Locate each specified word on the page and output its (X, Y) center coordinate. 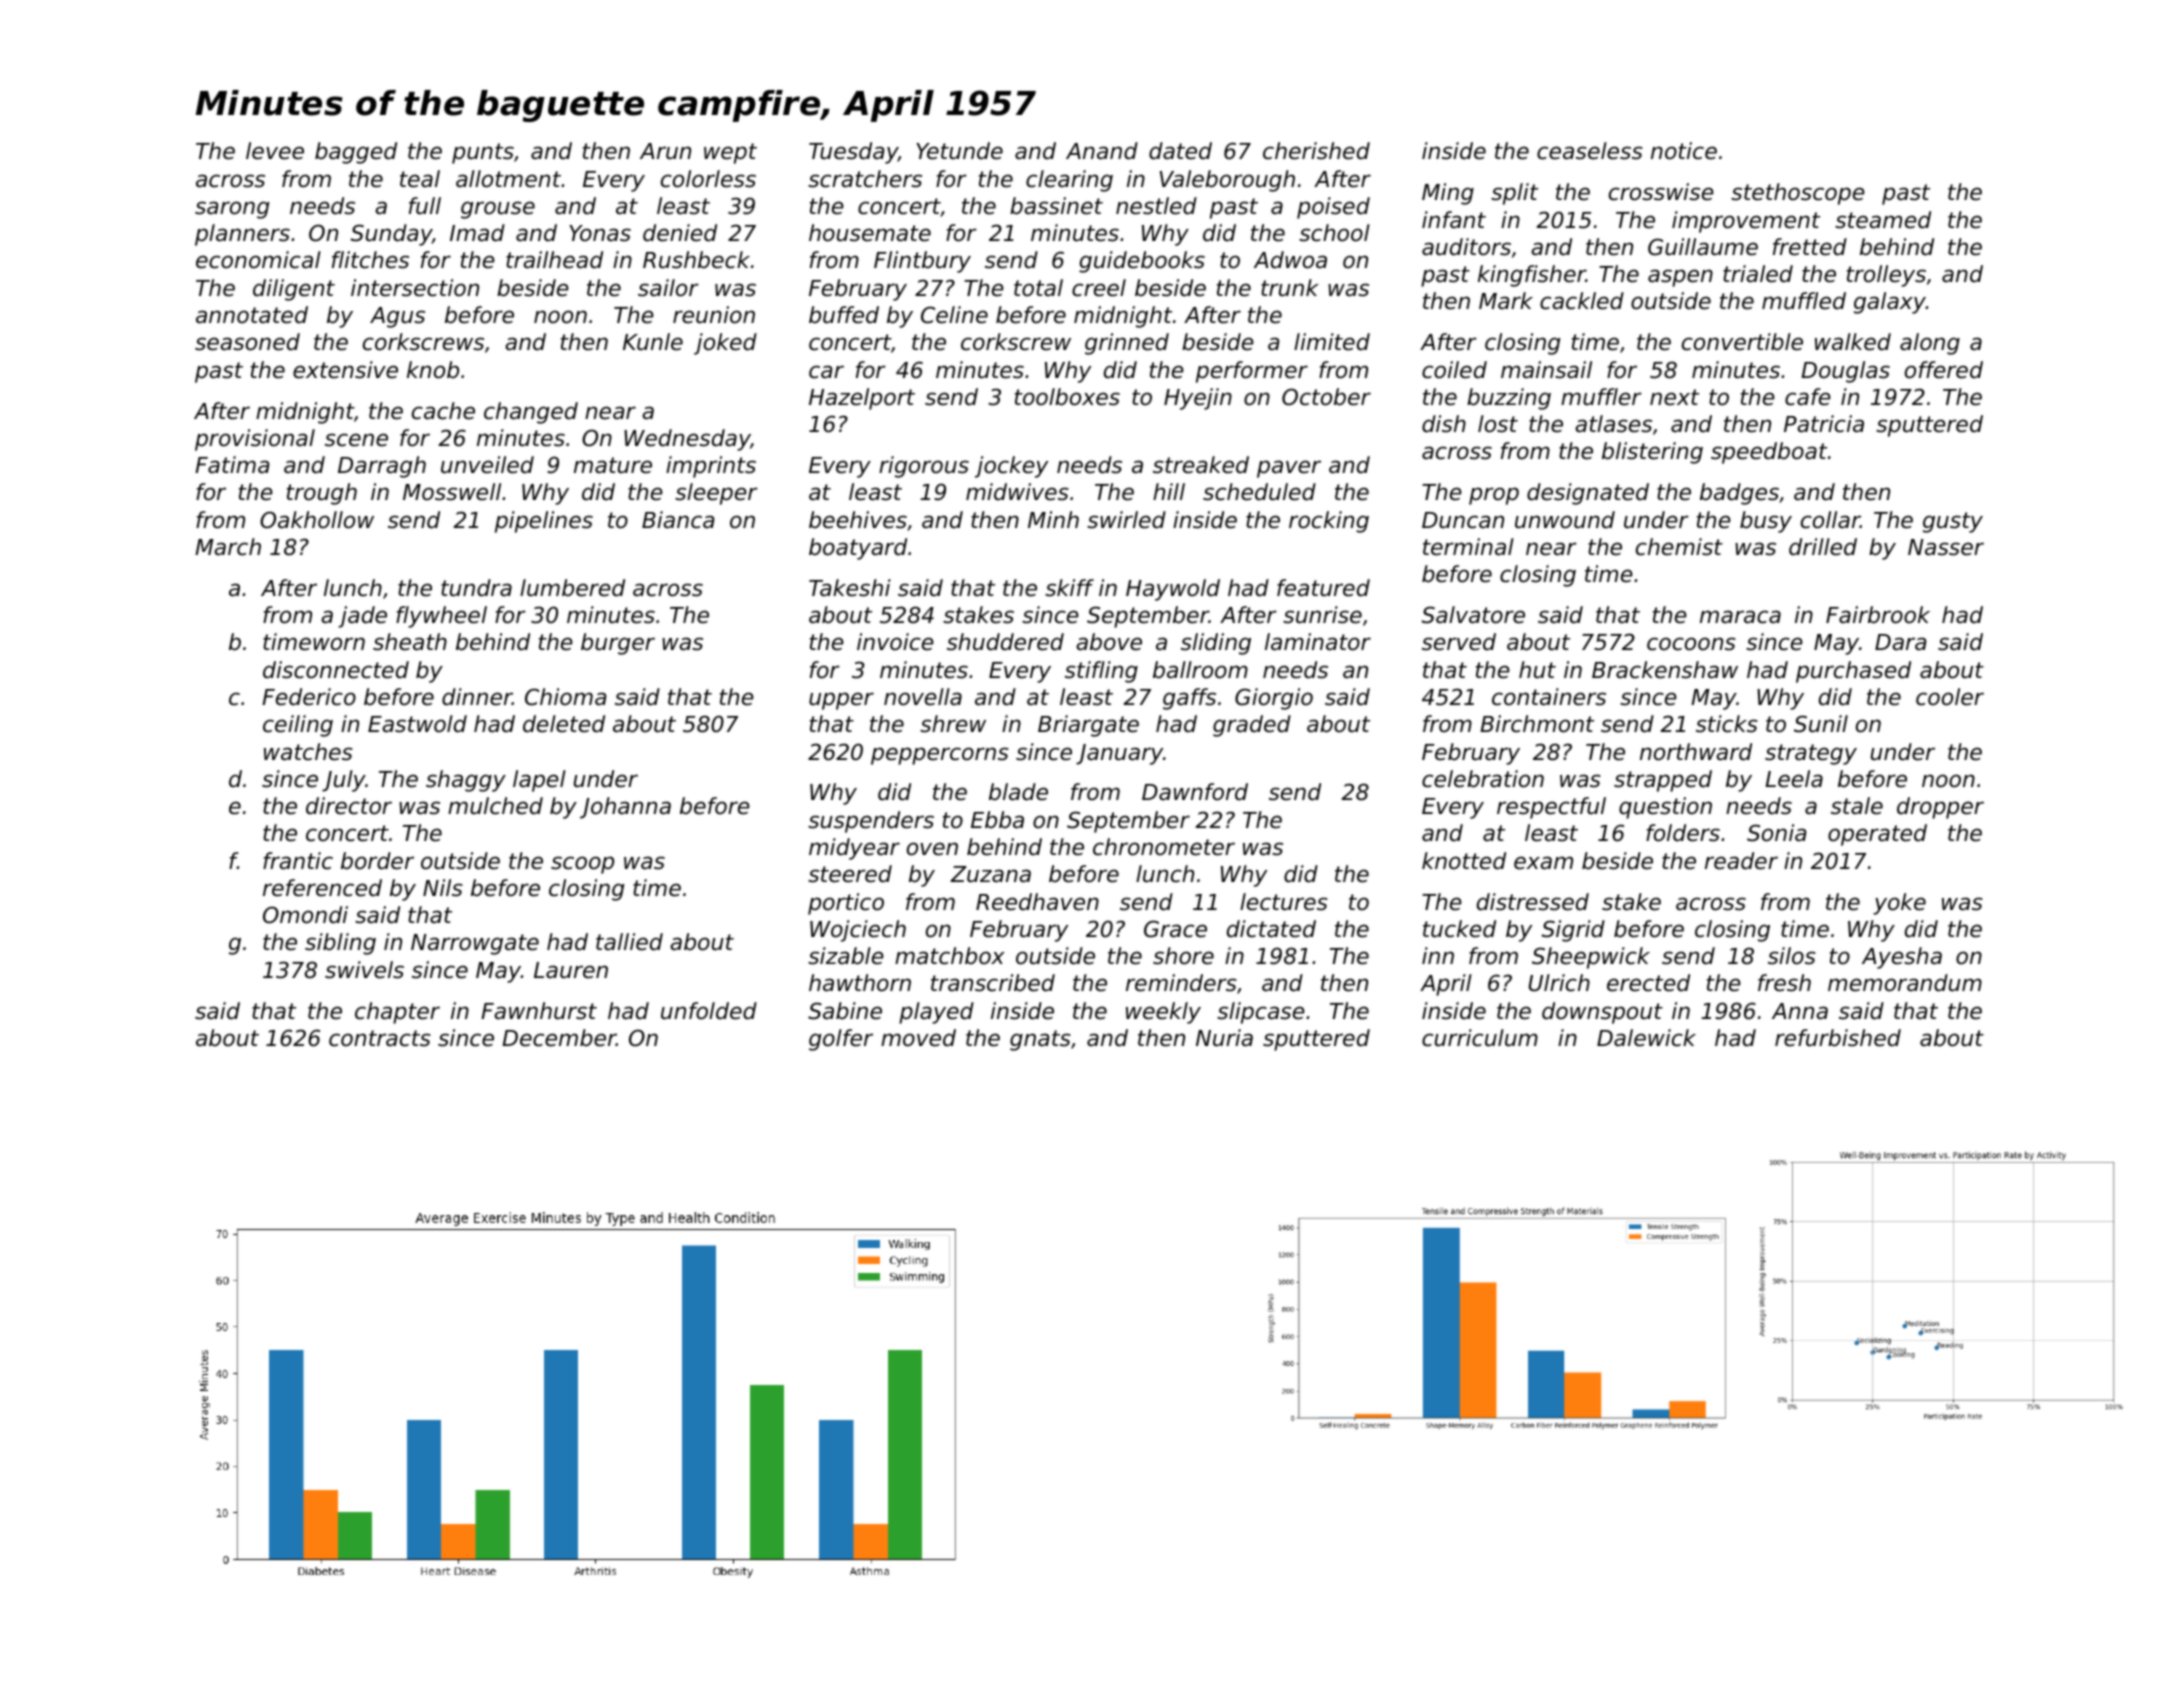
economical (258, 260)
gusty (1953, 522)
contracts (380, 1038)
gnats (1040, 1040)
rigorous (924, 467)
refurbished (1838, 1038)
